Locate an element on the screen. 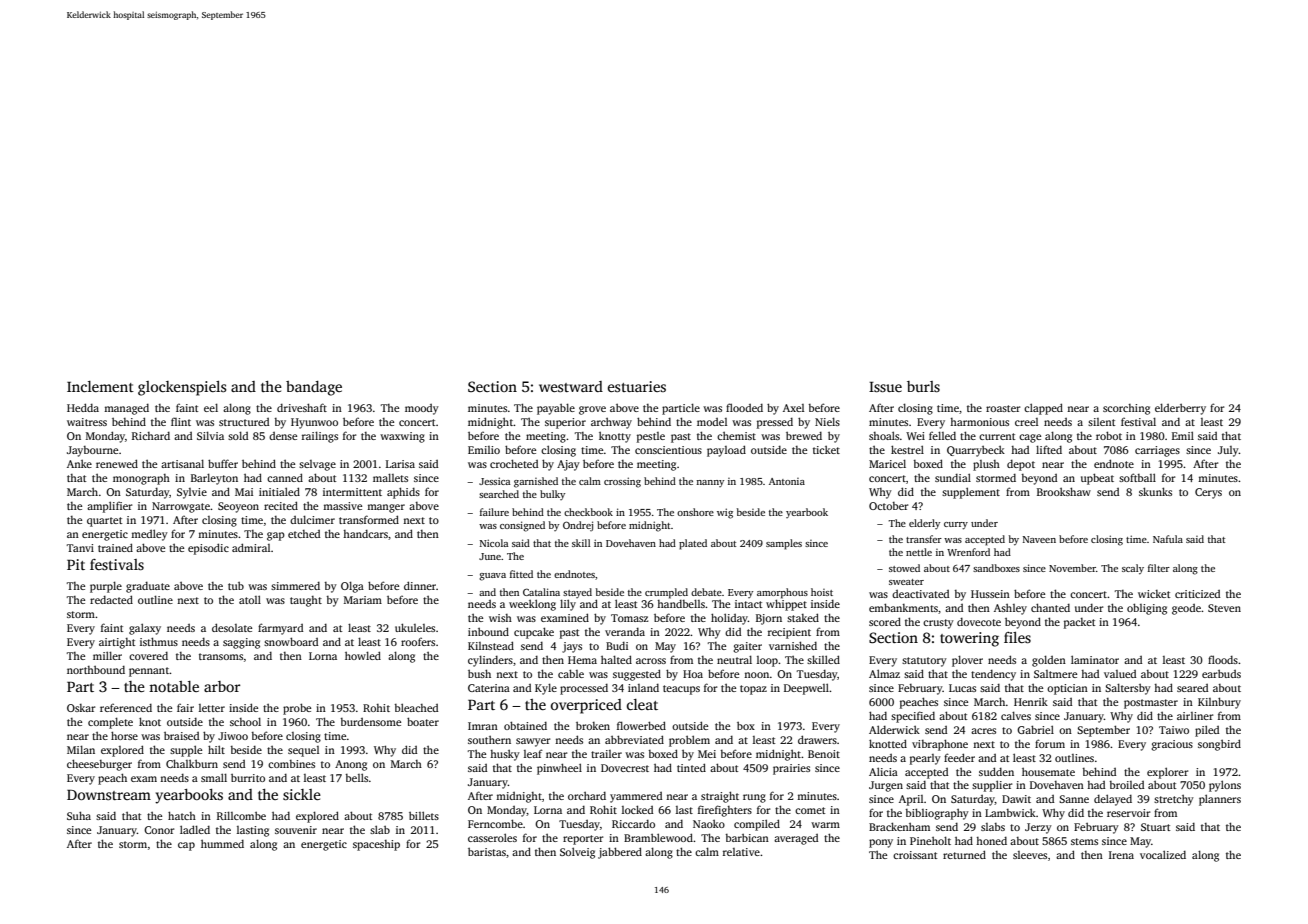 The height and width of the screenshot is (924, 1308). crocheted is located at coordinates (514, 463).
